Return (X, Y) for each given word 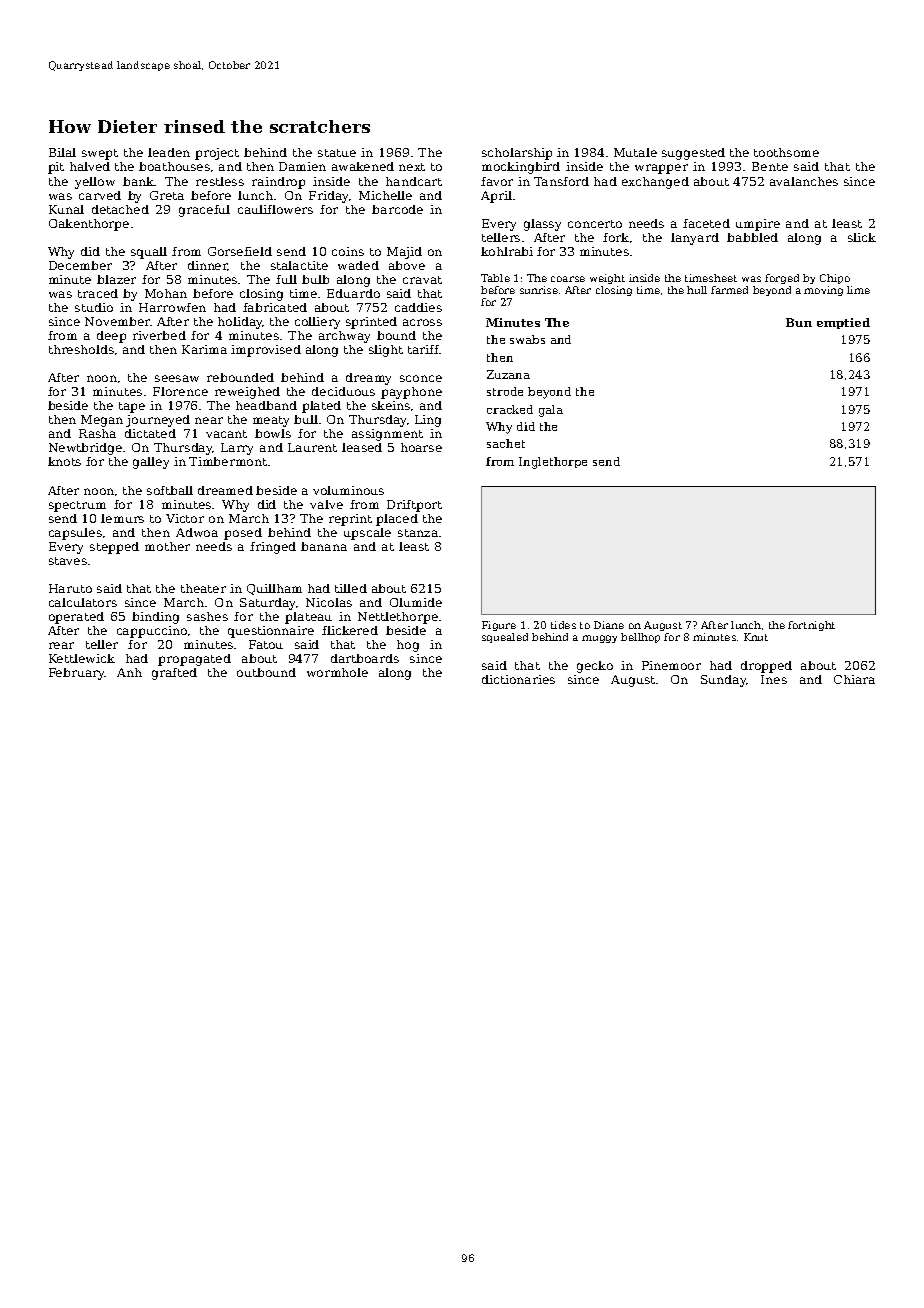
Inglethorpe (553, 463)
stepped (114, 548)
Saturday (267, 604)
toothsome (786, 152)
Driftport (414, 506)
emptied (843, 323)
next (412, 167)
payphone (411, 393)
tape (132, 407)
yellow (95, 183)
